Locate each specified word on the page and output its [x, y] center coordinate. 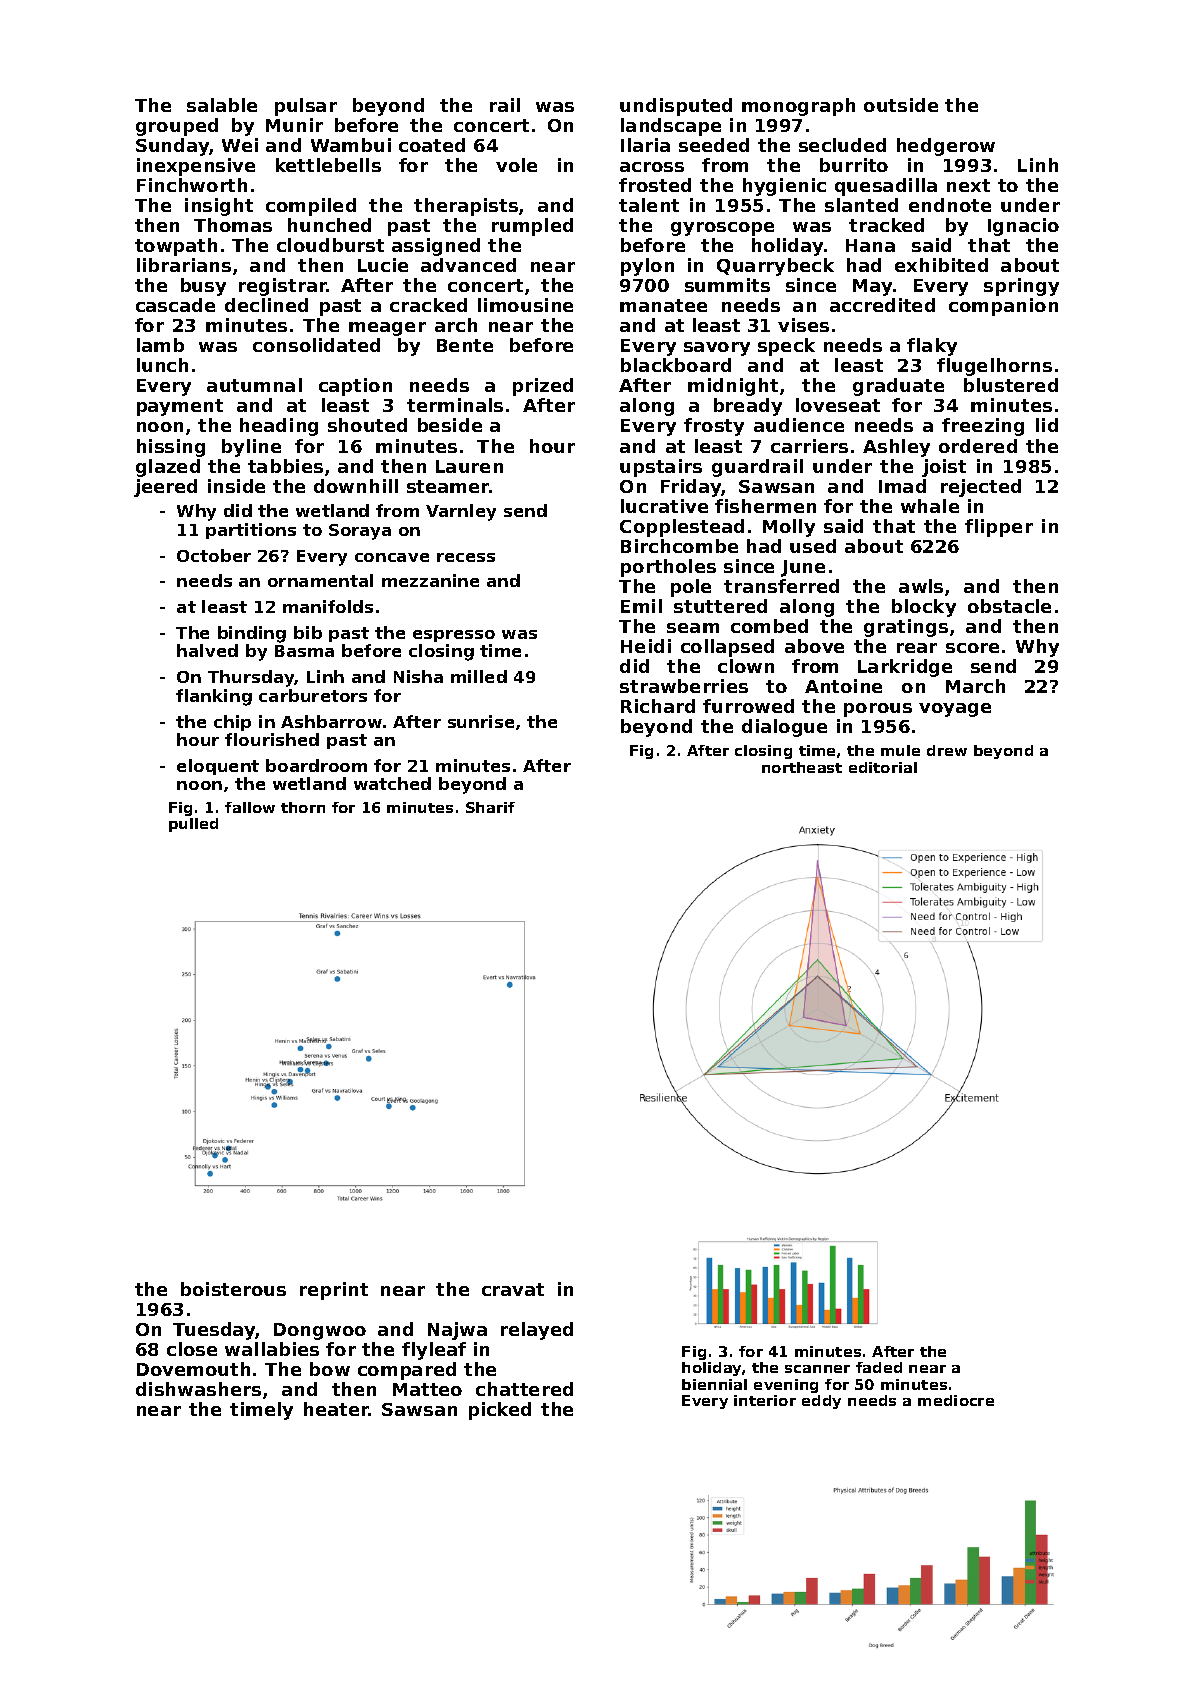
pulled [193, 825]
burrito [854, 165]
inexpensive [196, 167]
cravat [513, 1289]
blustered [1011, 385]
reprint [334, 1291]
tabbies [285, 466]
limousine [525, 305]
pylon [647, 267]
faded [879, 1367]
